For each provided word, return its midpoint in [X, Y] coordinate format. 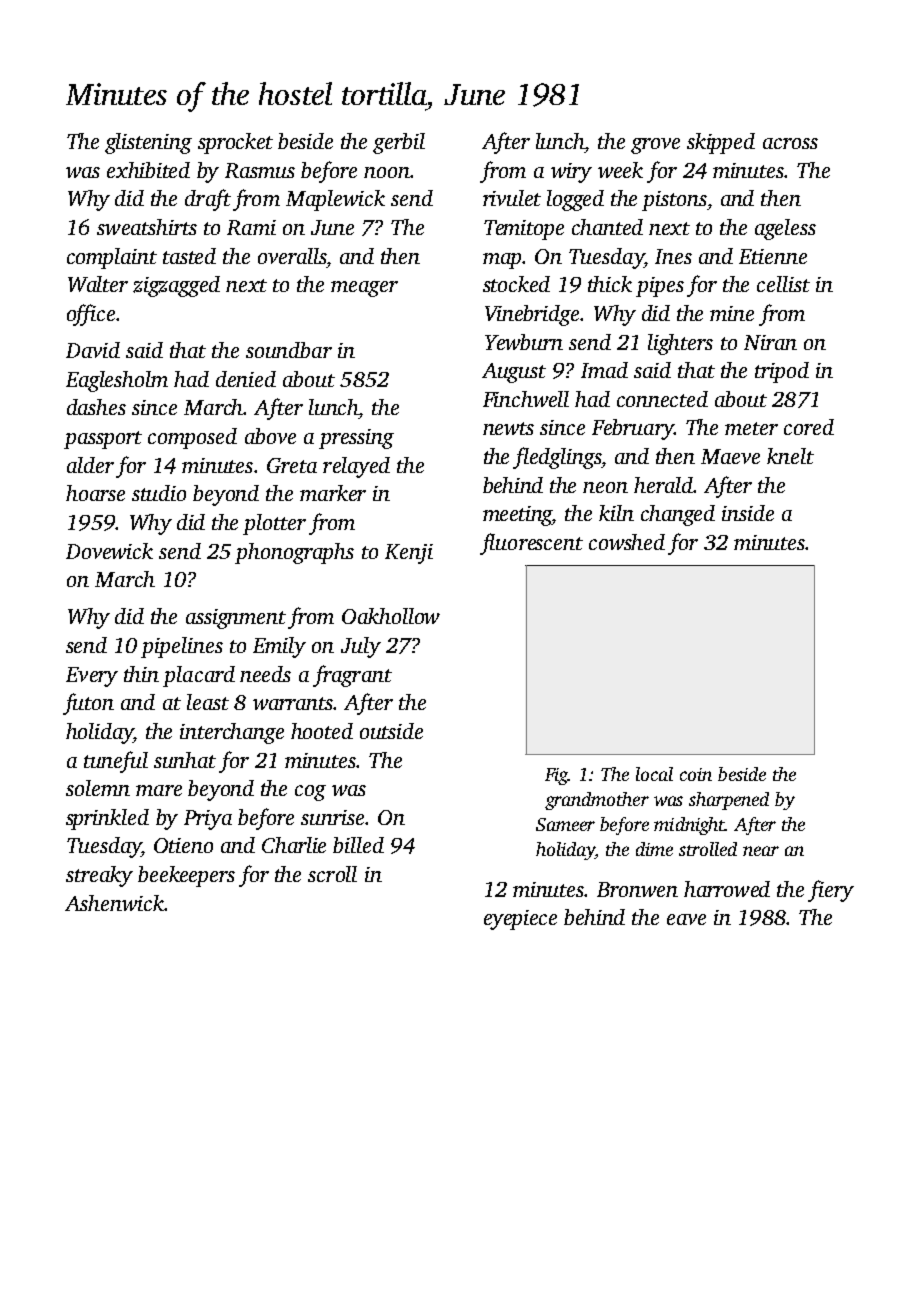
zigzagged [176, 286]
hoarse [95, 493]
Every [92, 677]
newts [508, 428]
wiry [571, 173]
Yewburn [524, 342]
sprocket [235, 143]
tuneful [116, 762]
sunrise [332, 817]
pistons [674, 201]
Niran [770, 342]
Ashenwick [114, 903]
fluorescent [531, 544]
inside [748, 513]
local [654, 774]
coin [696, 774]
